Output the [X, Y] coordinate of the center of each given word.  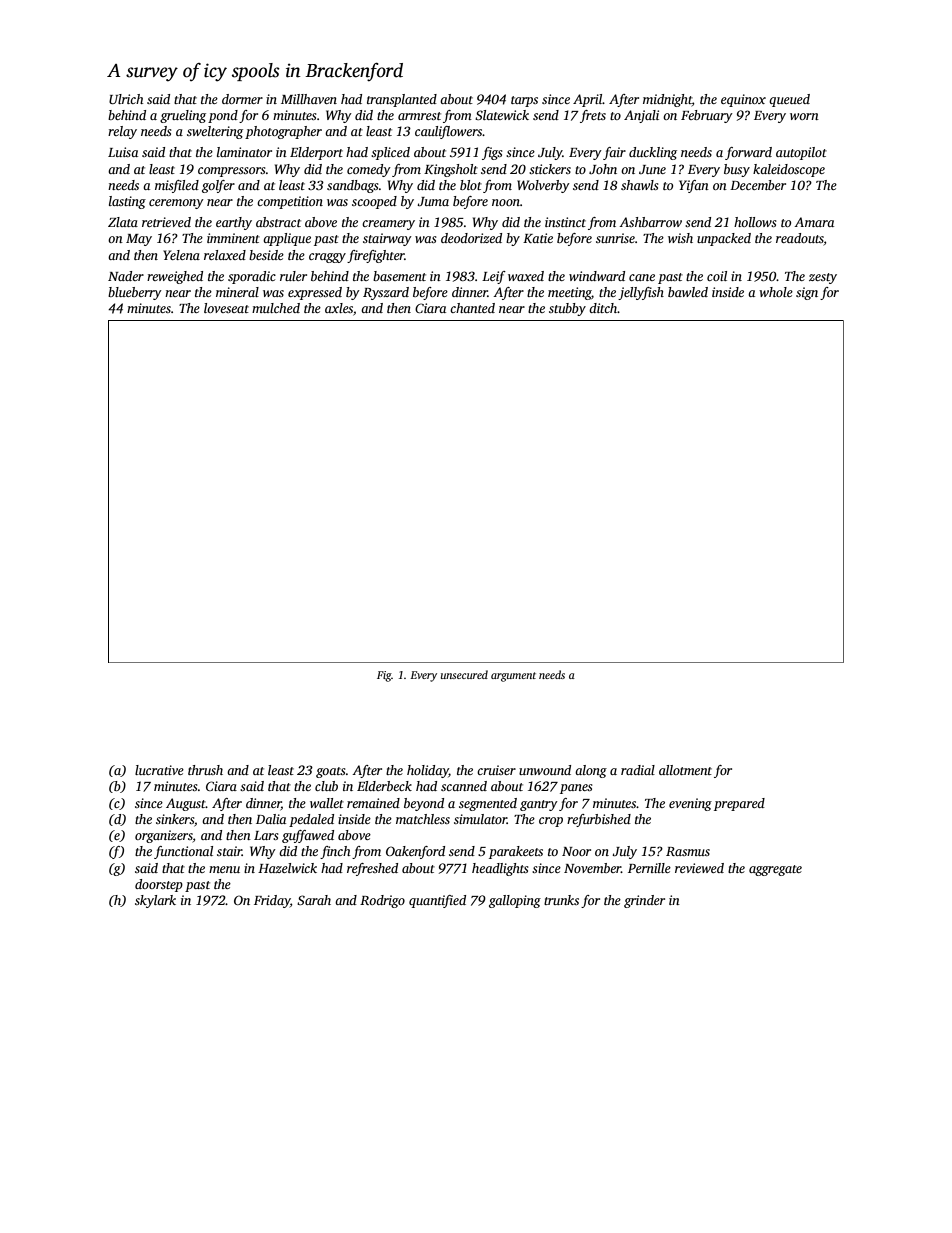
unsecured [464, 674]
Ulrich [126, 99]
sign [807, 293]
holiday [428, 771]
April [588, 100]
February [707, 116]
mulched [276, 308]
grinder [644, 901]
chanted [472, 308]
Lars [266, 835]
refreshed [372, 869]
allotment [685, 770]
